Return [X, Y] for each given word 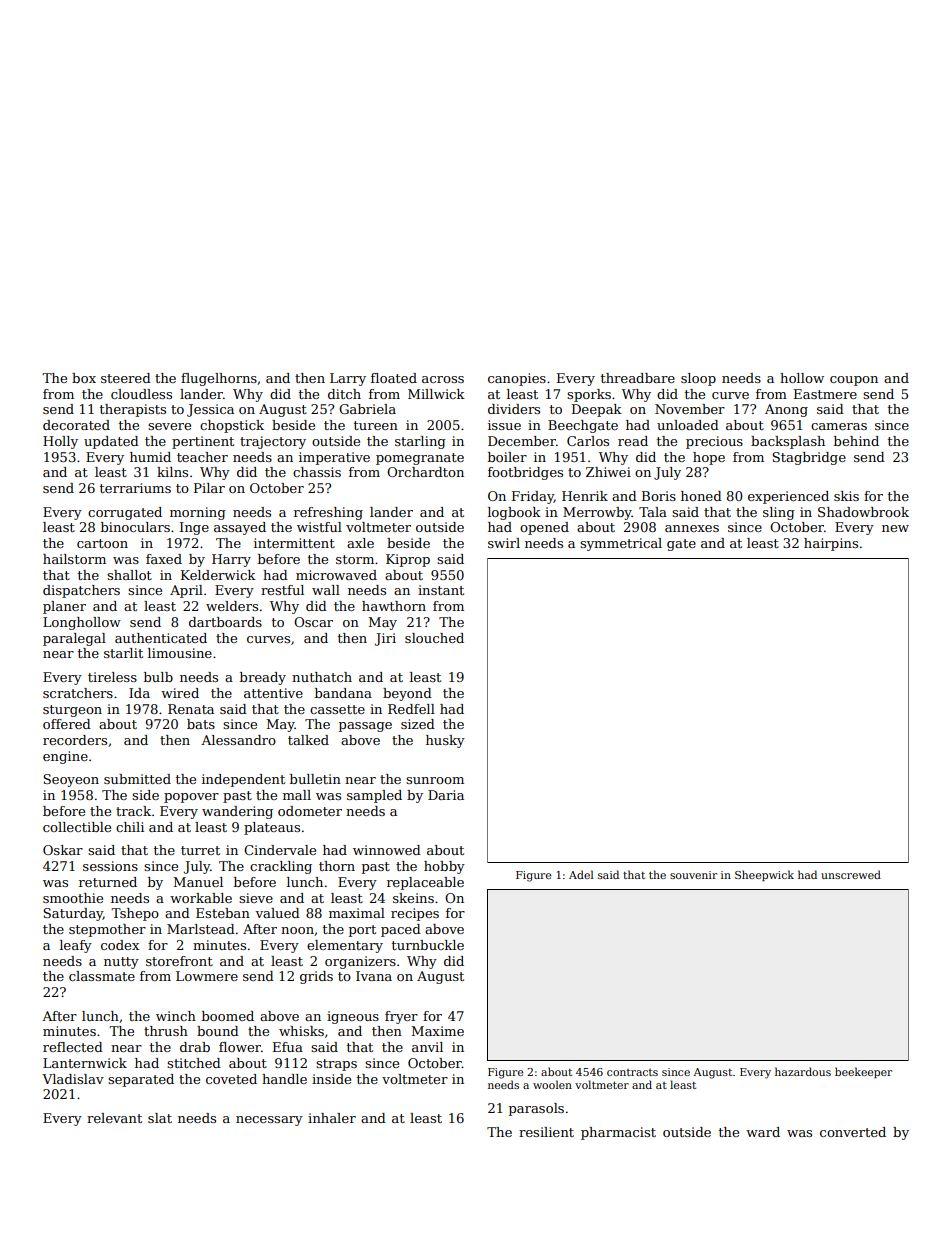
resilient [546, 1132]
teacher [202, 457]
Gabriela [367, 409]
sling [779, 513]
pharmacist [618, 1133]
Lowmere [207, 976]
